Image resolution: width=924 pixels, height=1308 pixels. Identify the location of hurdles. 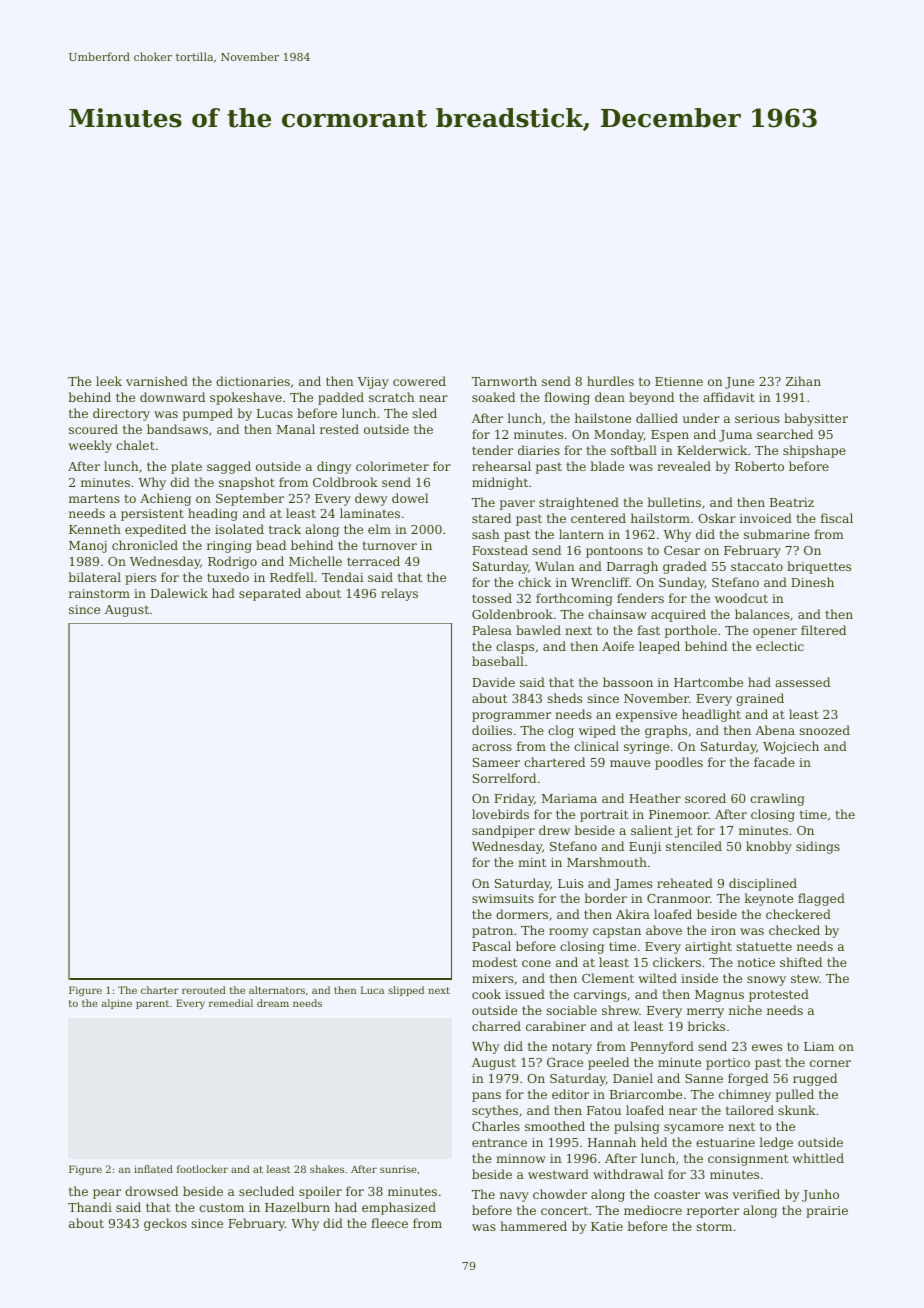
(610, 381).
